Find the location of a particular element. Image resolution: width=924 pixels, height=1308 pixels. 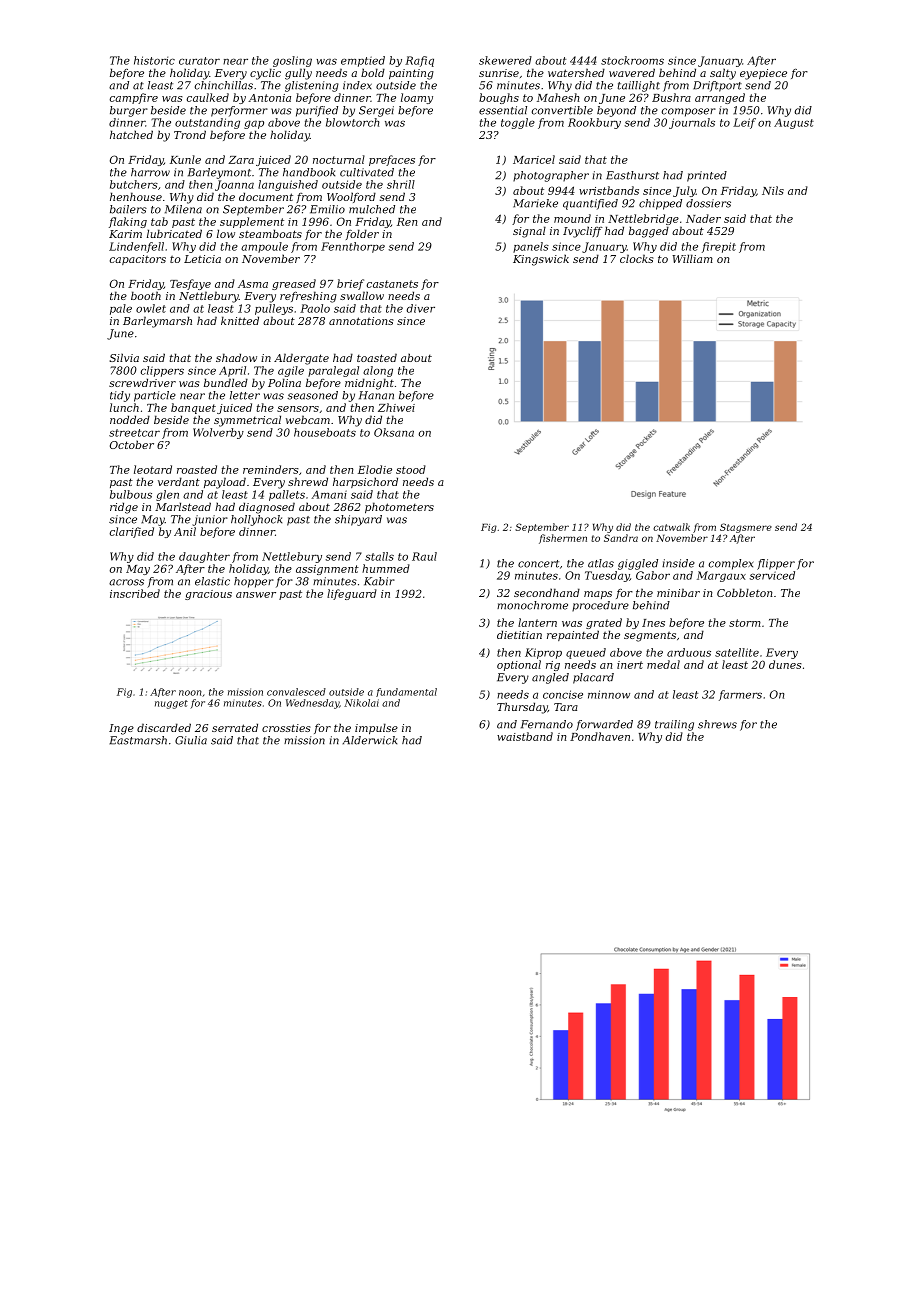

storm is located at coordinates (745, 623).
